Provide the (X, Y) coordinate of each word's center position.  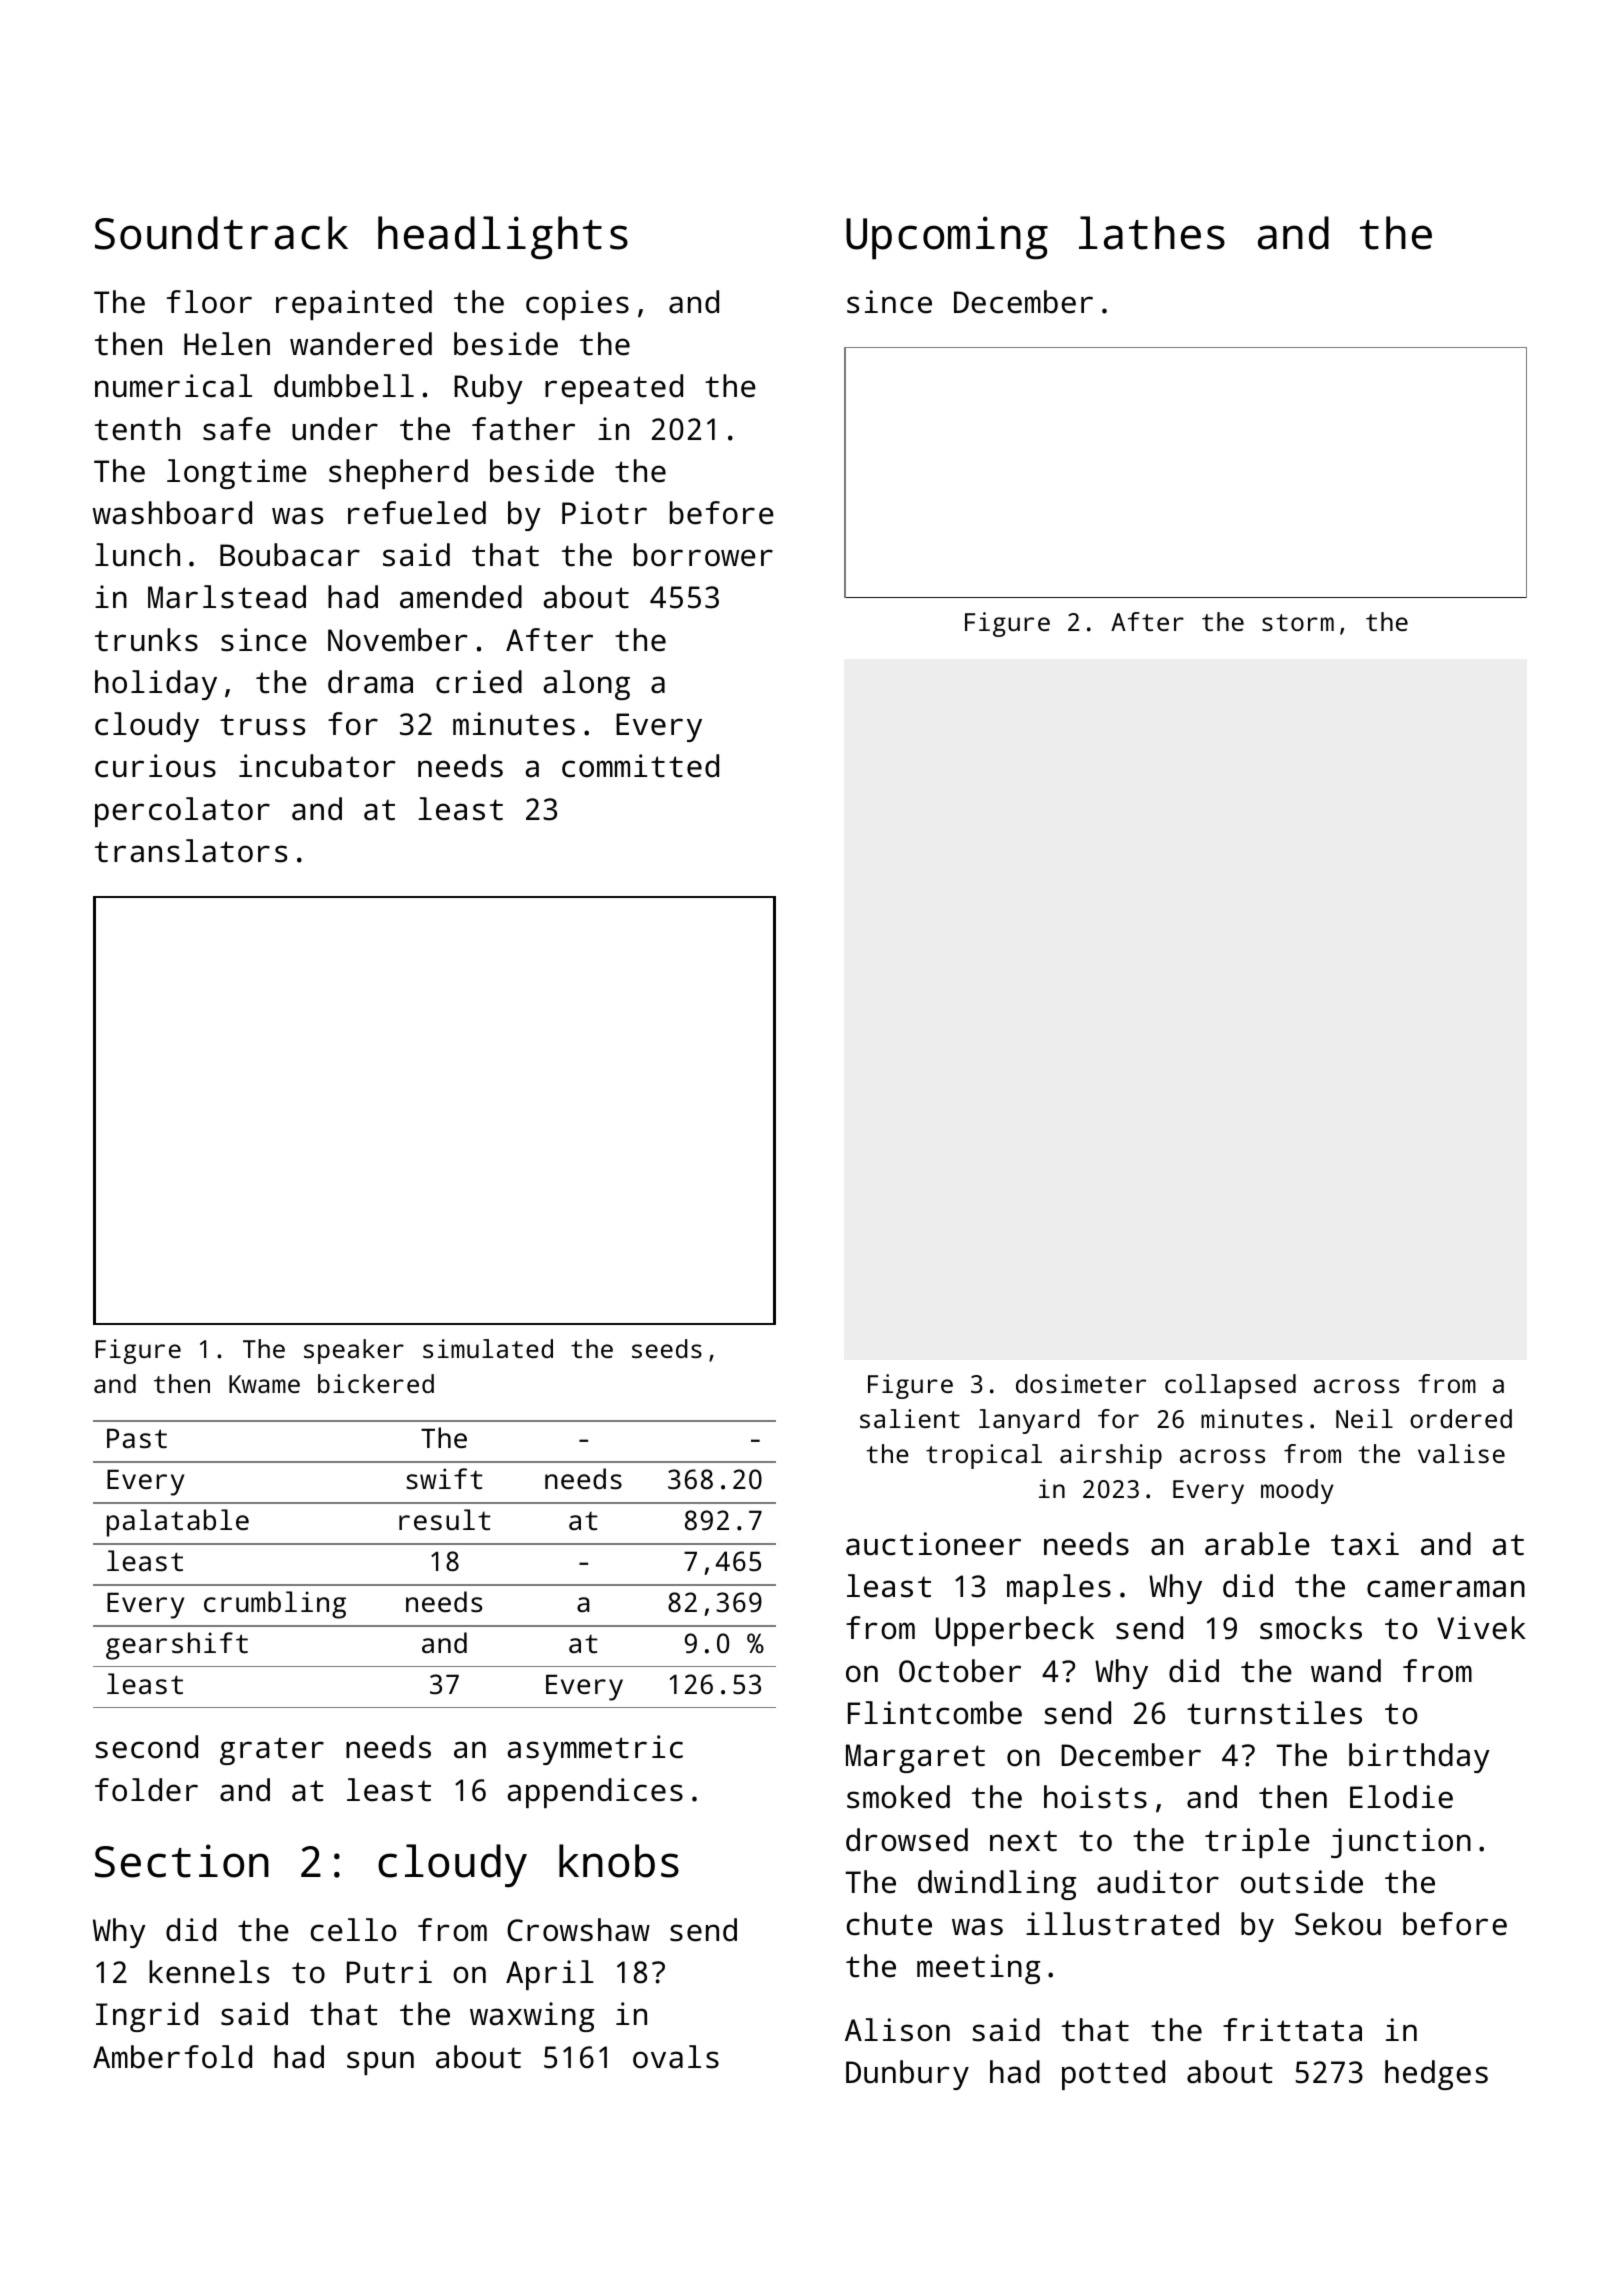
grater (272, 1751)
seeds (667, 1348)
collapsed (1230, 1386)
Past (137, 1438)
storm (1298, 622)
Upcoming (947, 238)
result (445, 1520)
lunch (137, 555)
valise (1461, 1453)
